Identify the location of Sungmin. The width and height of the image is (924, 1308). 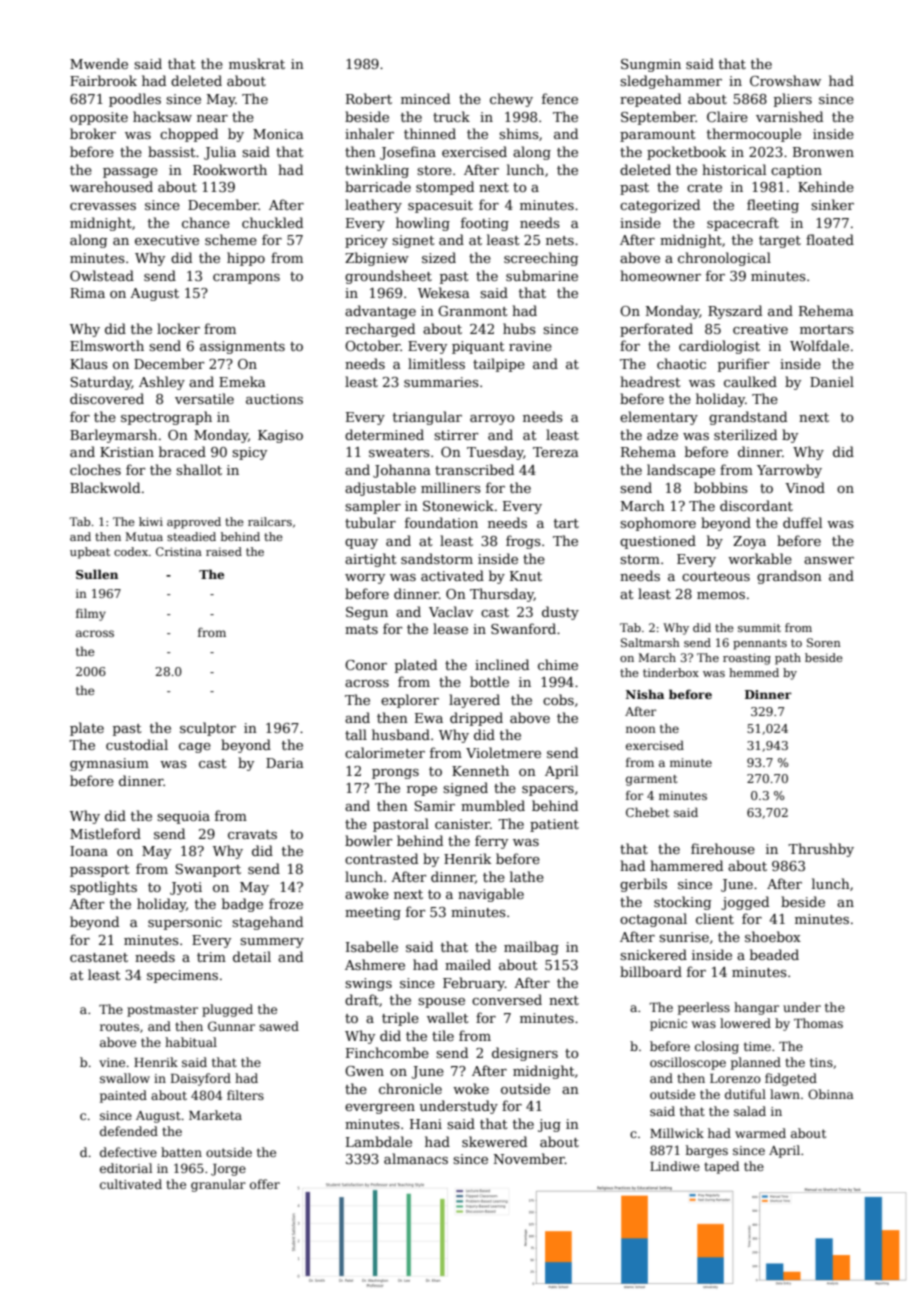
(651, 65).
